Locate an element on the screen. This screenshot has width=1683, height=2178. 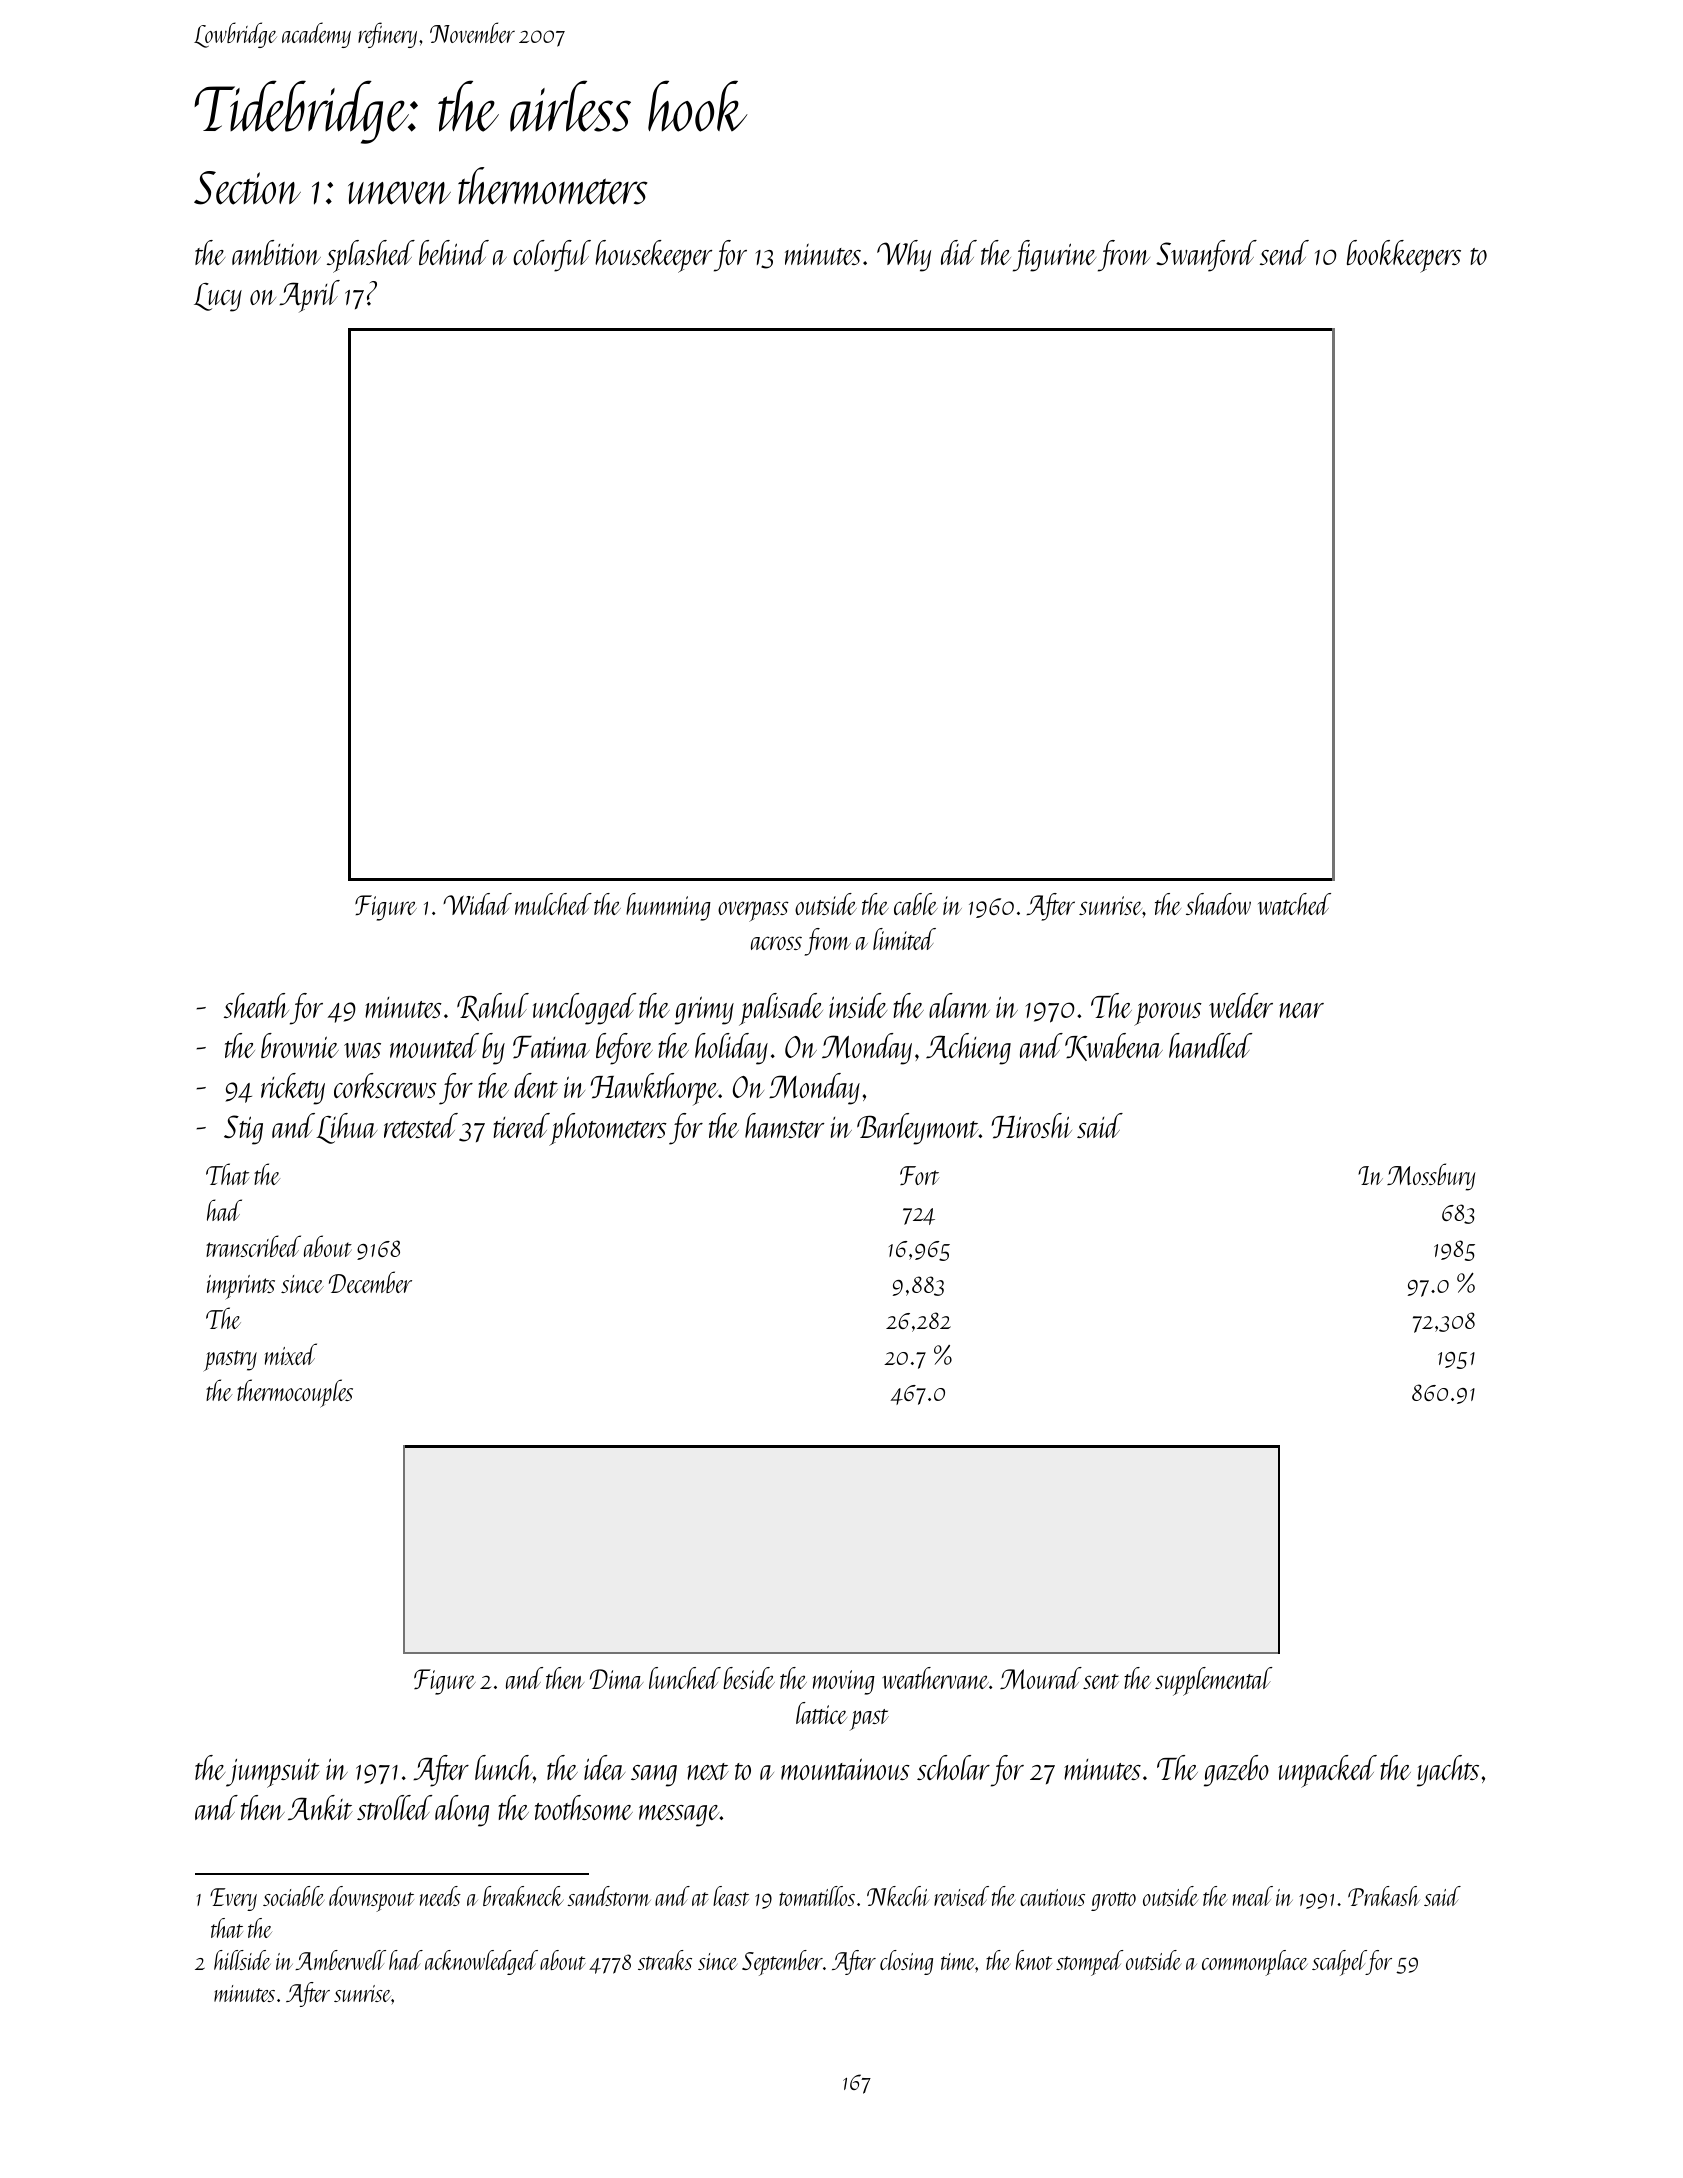
knot is located at coordinates (1034, 1960).
